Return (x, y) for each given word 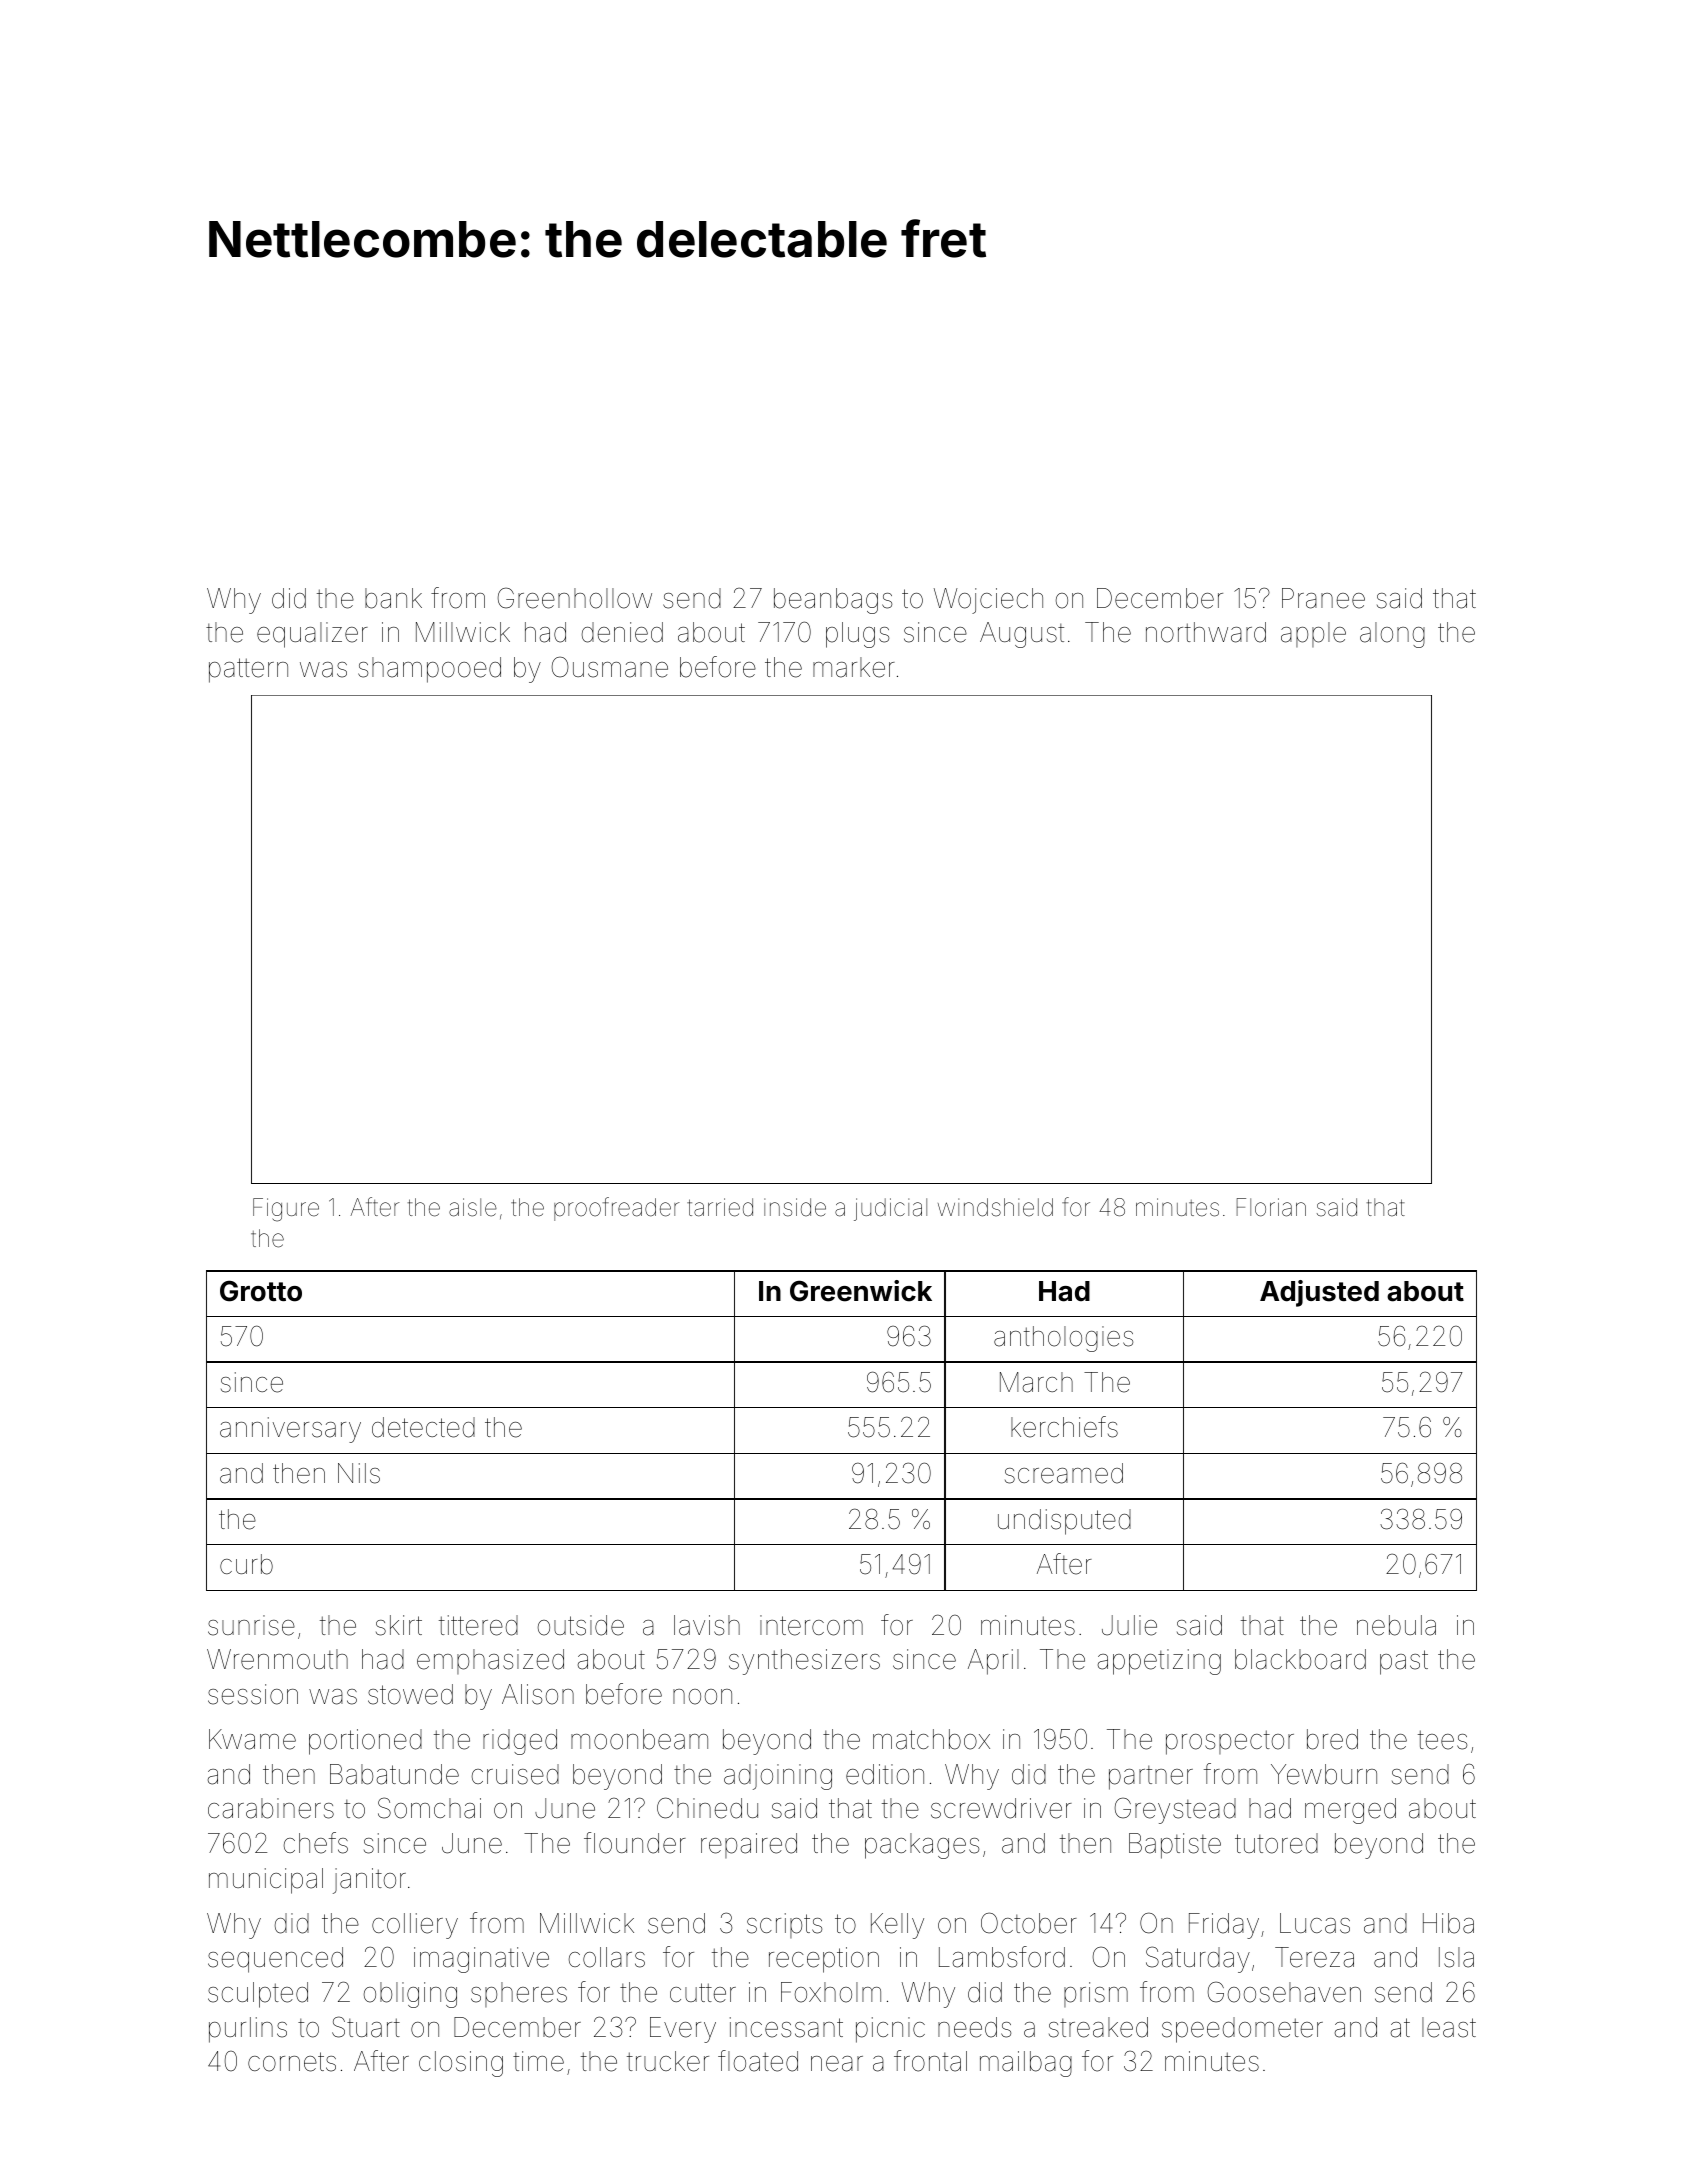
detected (423, 1427)
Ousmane (610, 667)
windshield (995, 1207)
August (1022, 635)
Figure (286, 1210)
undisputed (1064, 1522)
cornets (292, 2062)
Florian (1271, 1207)
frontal (930, 2061)
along (1392, 635)
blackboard (1300, 1659)
